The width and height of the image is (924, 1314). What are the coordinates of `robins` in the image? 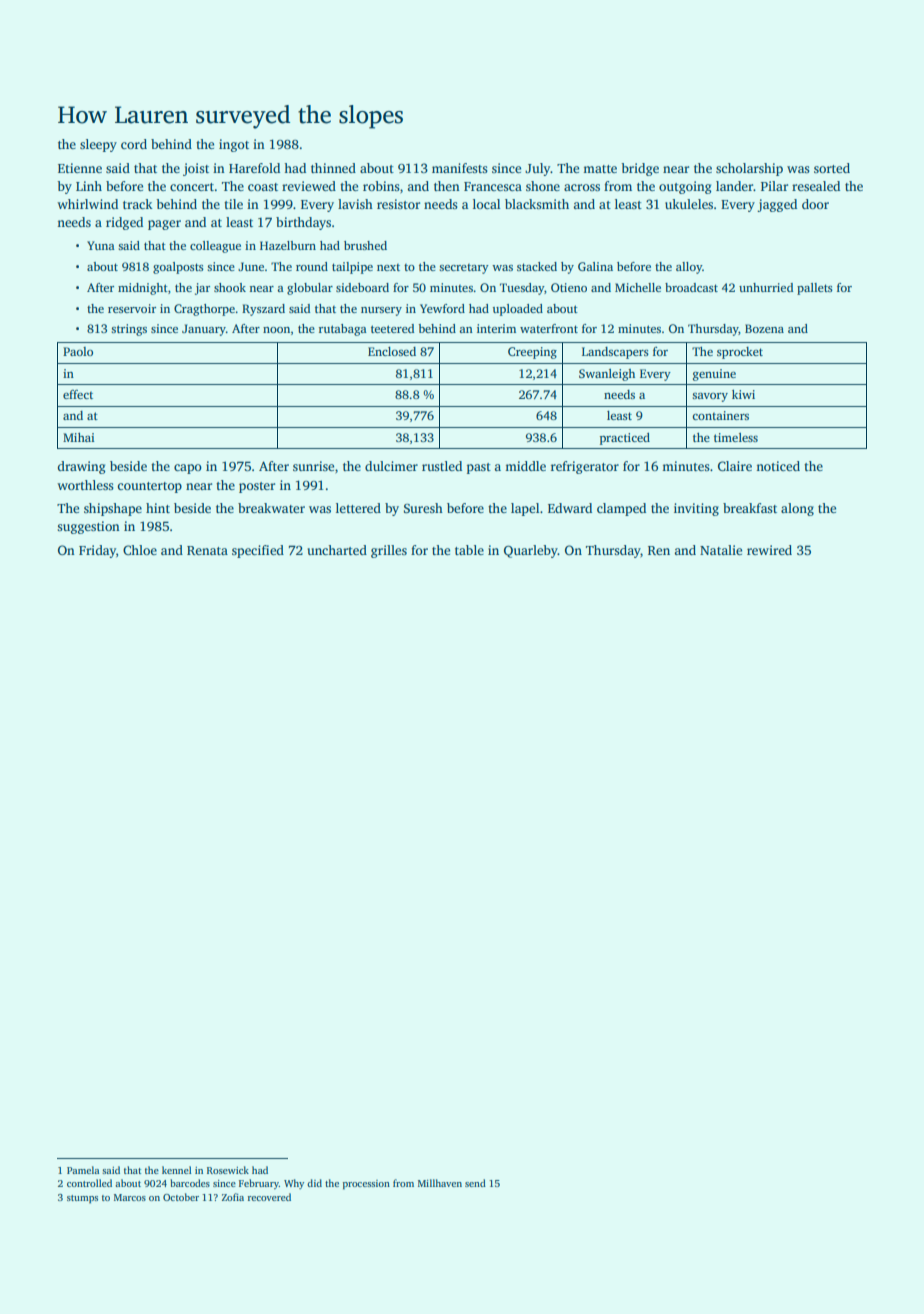 It's located at (381, 186).
